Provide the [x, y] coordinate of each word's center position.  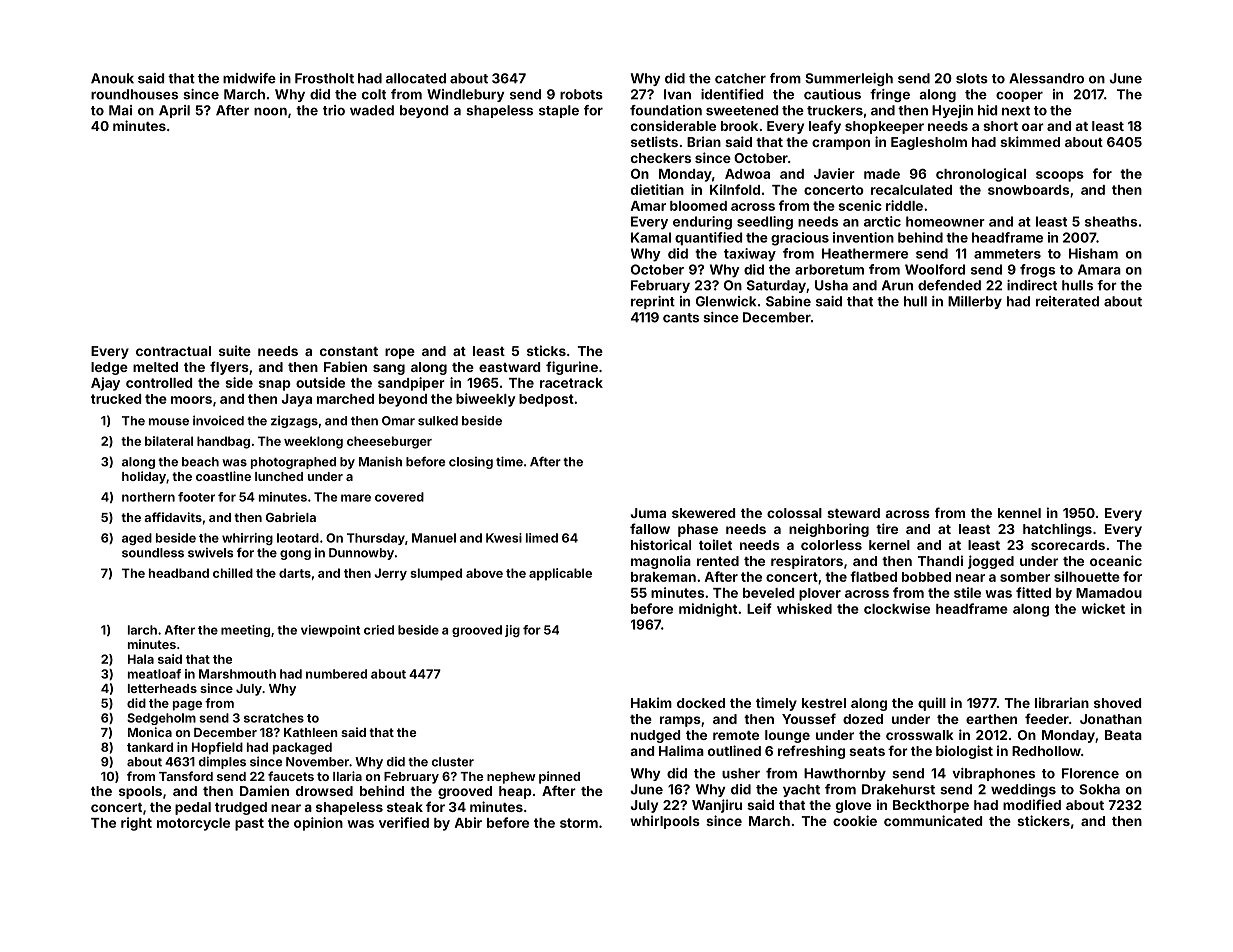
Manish [380, 461]
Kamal [651, 237]
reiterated [1067, 301]
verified [404, 822]
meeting [245, 631]
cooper [1019, 96]
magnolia [661, 562]
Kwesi [504, 538]
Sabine [788, 301]
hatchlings [1057, 530]
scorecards [1068, 545]
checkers [661, 158]
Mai [120, 110]
